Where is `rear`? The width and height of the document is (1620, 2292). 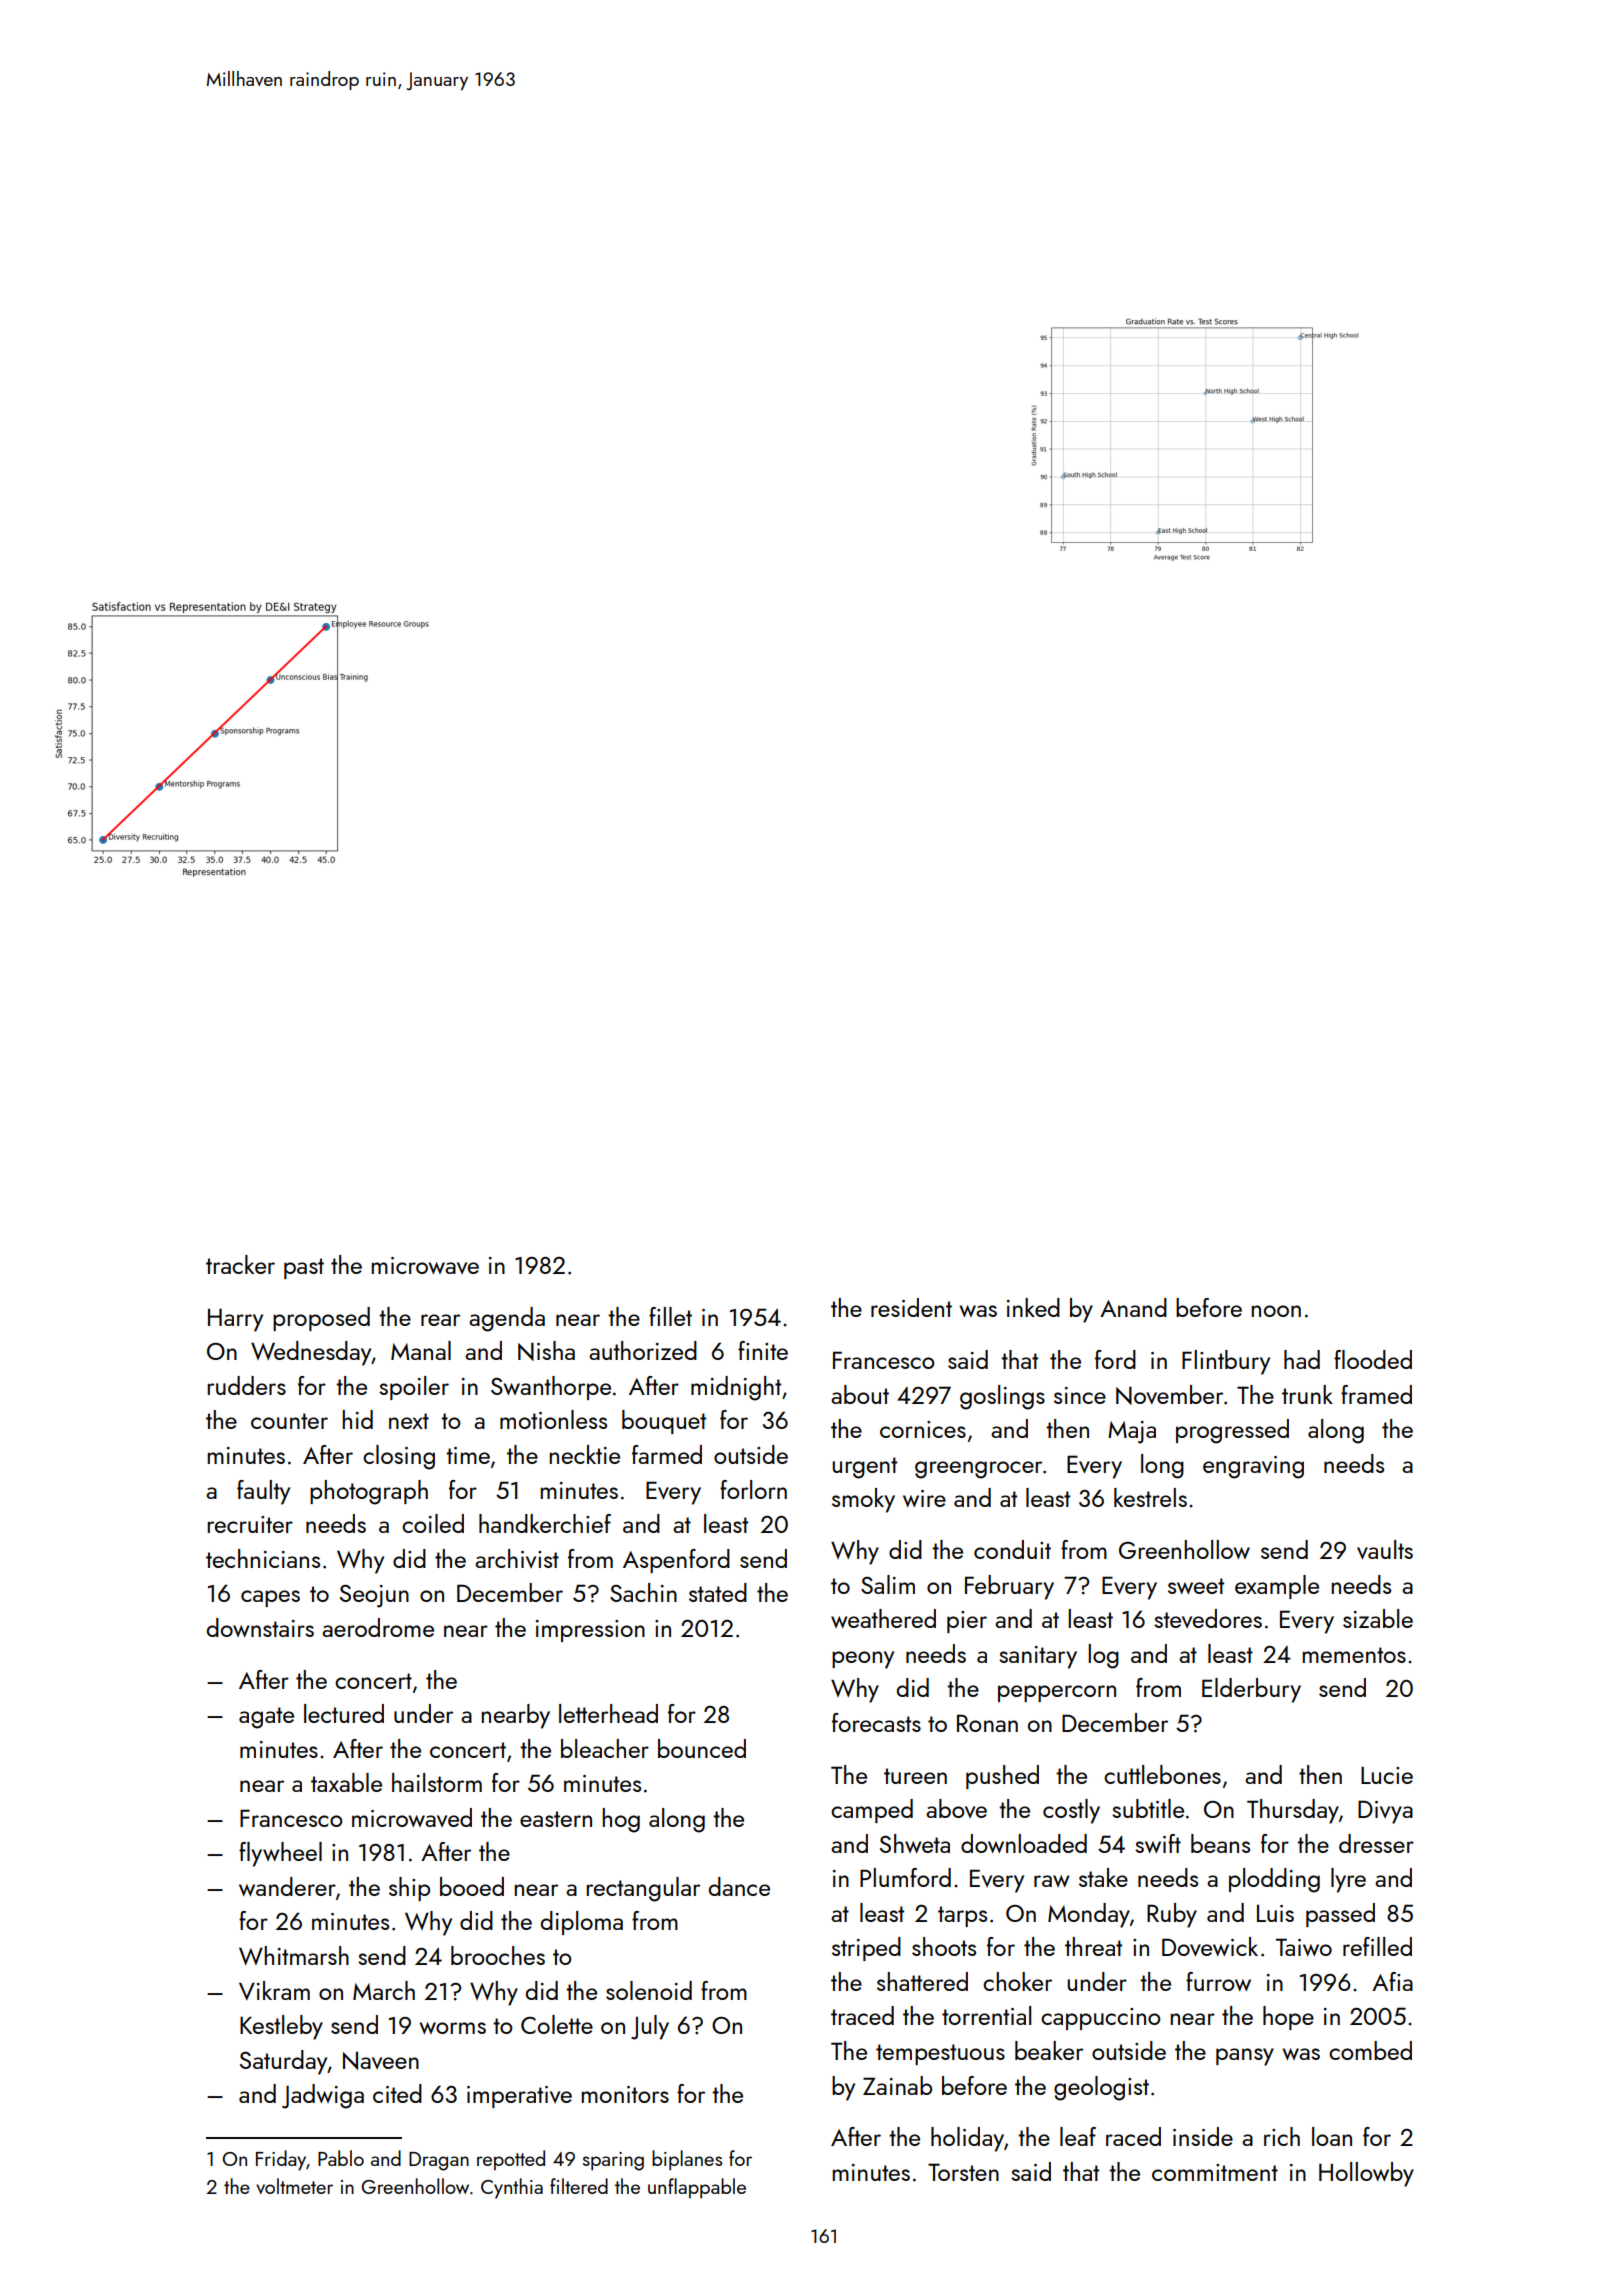
rear is located at coordinates (440, 1320).
